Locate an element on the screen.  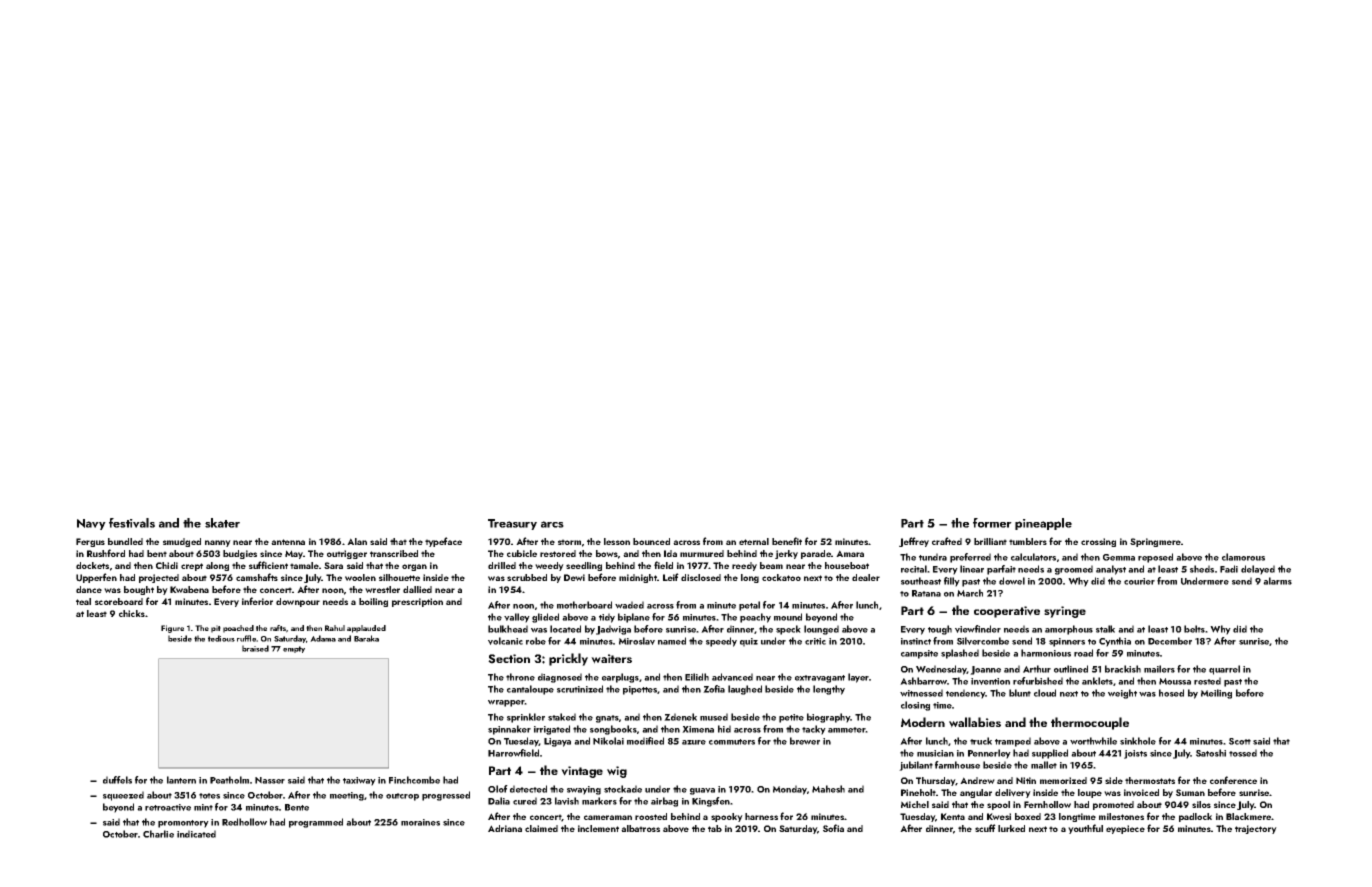
festivals is located at coordinates (132, 523).
